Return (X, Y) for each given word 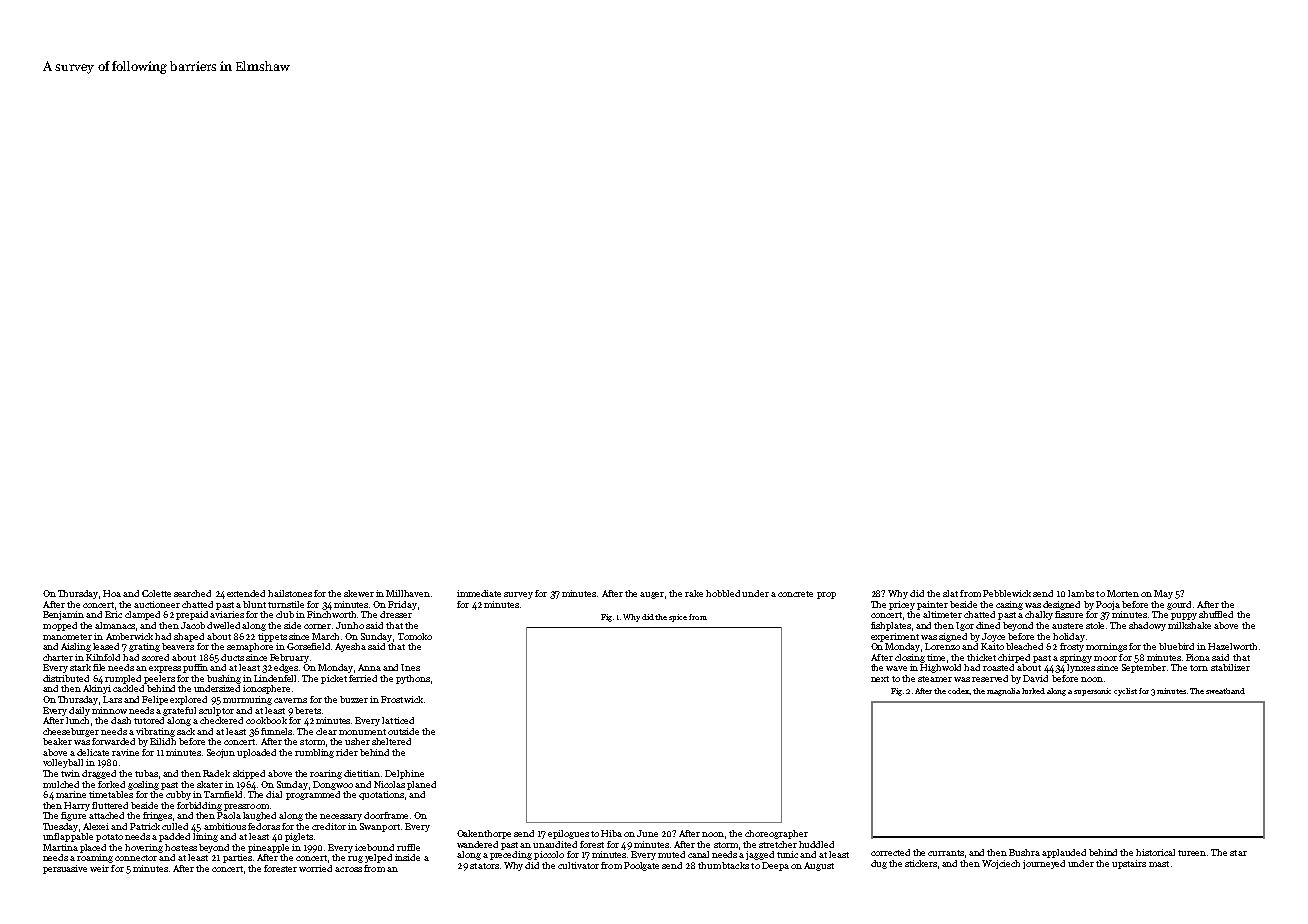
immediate (479, 593)
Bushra (1024, 852)
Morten (1123, 593)
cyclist (1125, 692)
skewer (359, 593)
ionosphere (266, 689)
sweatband (1225, 691)
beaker (57, 741)
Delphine (404, 774)
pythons (413, 679)
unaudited (555, 844)
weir (99, 868)
